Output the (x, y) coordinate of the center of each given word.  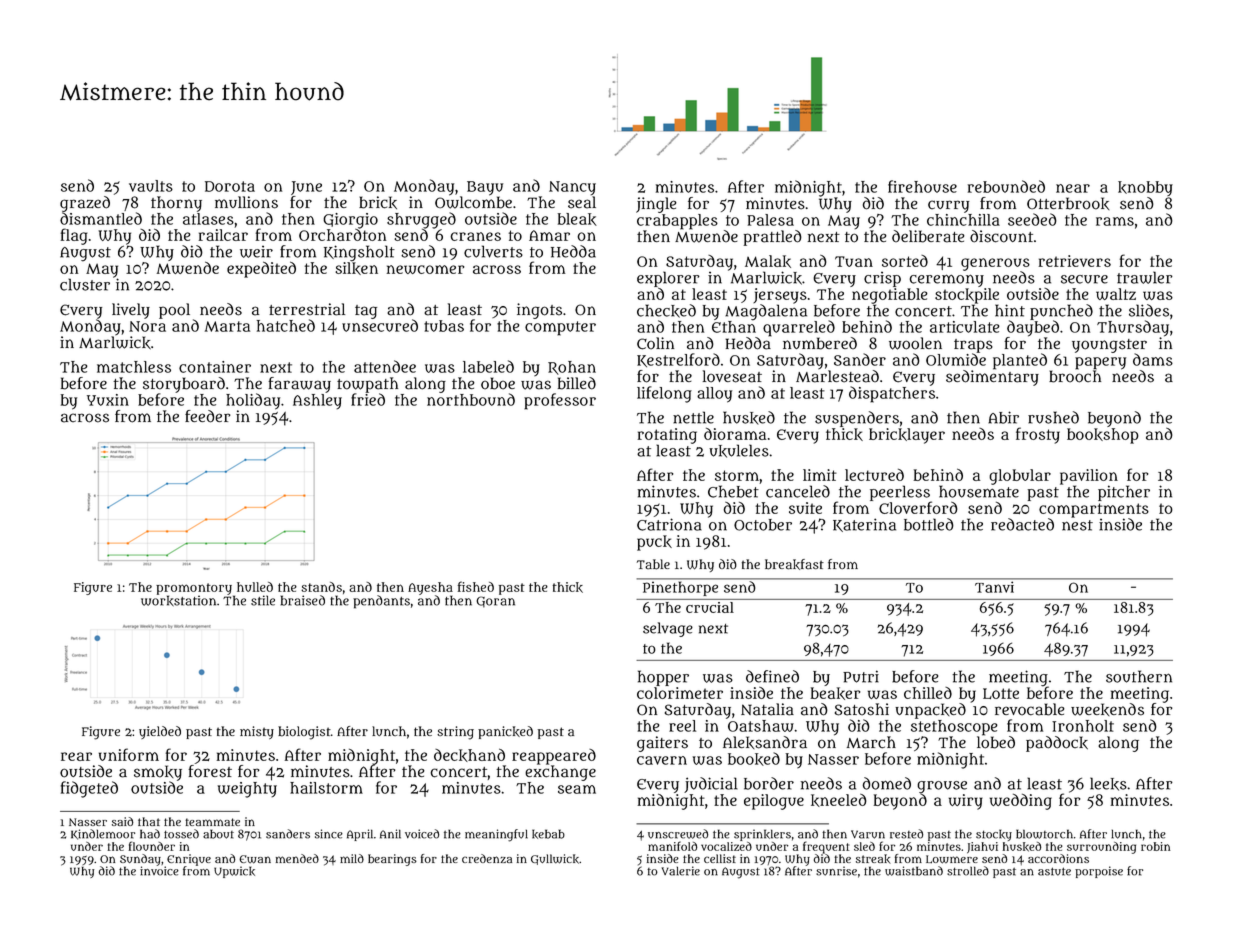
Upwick (234, 872)
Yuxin (108, 400)
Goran (495, 602)
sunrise (836, 871)
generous (995, 264)
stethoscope (954, 728)
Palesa (770, 220)
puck (654, 543)
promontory (194, 589)
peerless (901, 493)
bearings (392, 860)
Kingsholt (359, 253)
